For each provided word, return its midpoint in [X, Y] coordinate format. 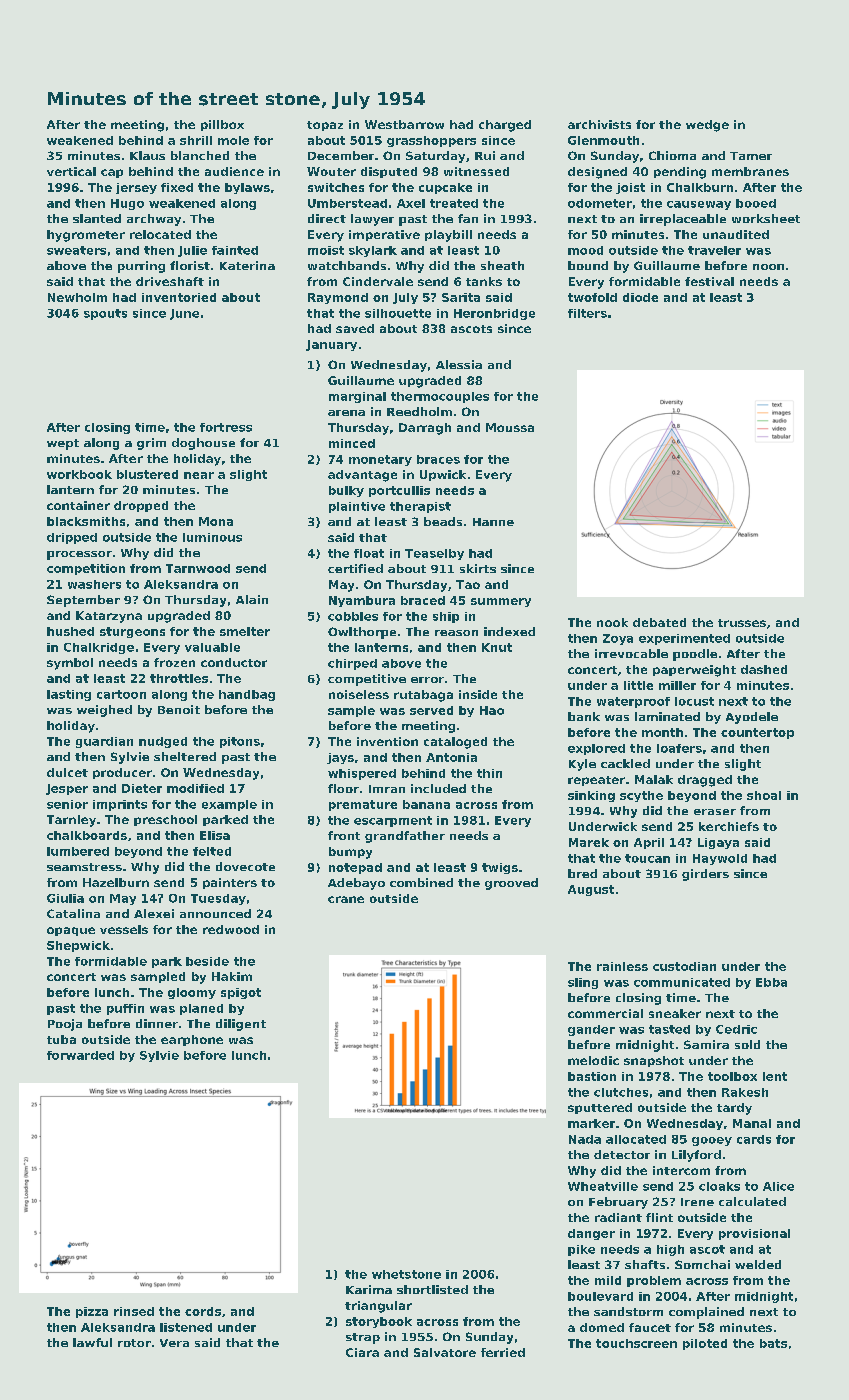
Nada [585, 1139]
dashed [764, 669]
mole [233, 140]
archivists [599, 124]
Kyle [582, 765]
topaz [325, 126]
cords [203, 1311]
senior [67, 804]
